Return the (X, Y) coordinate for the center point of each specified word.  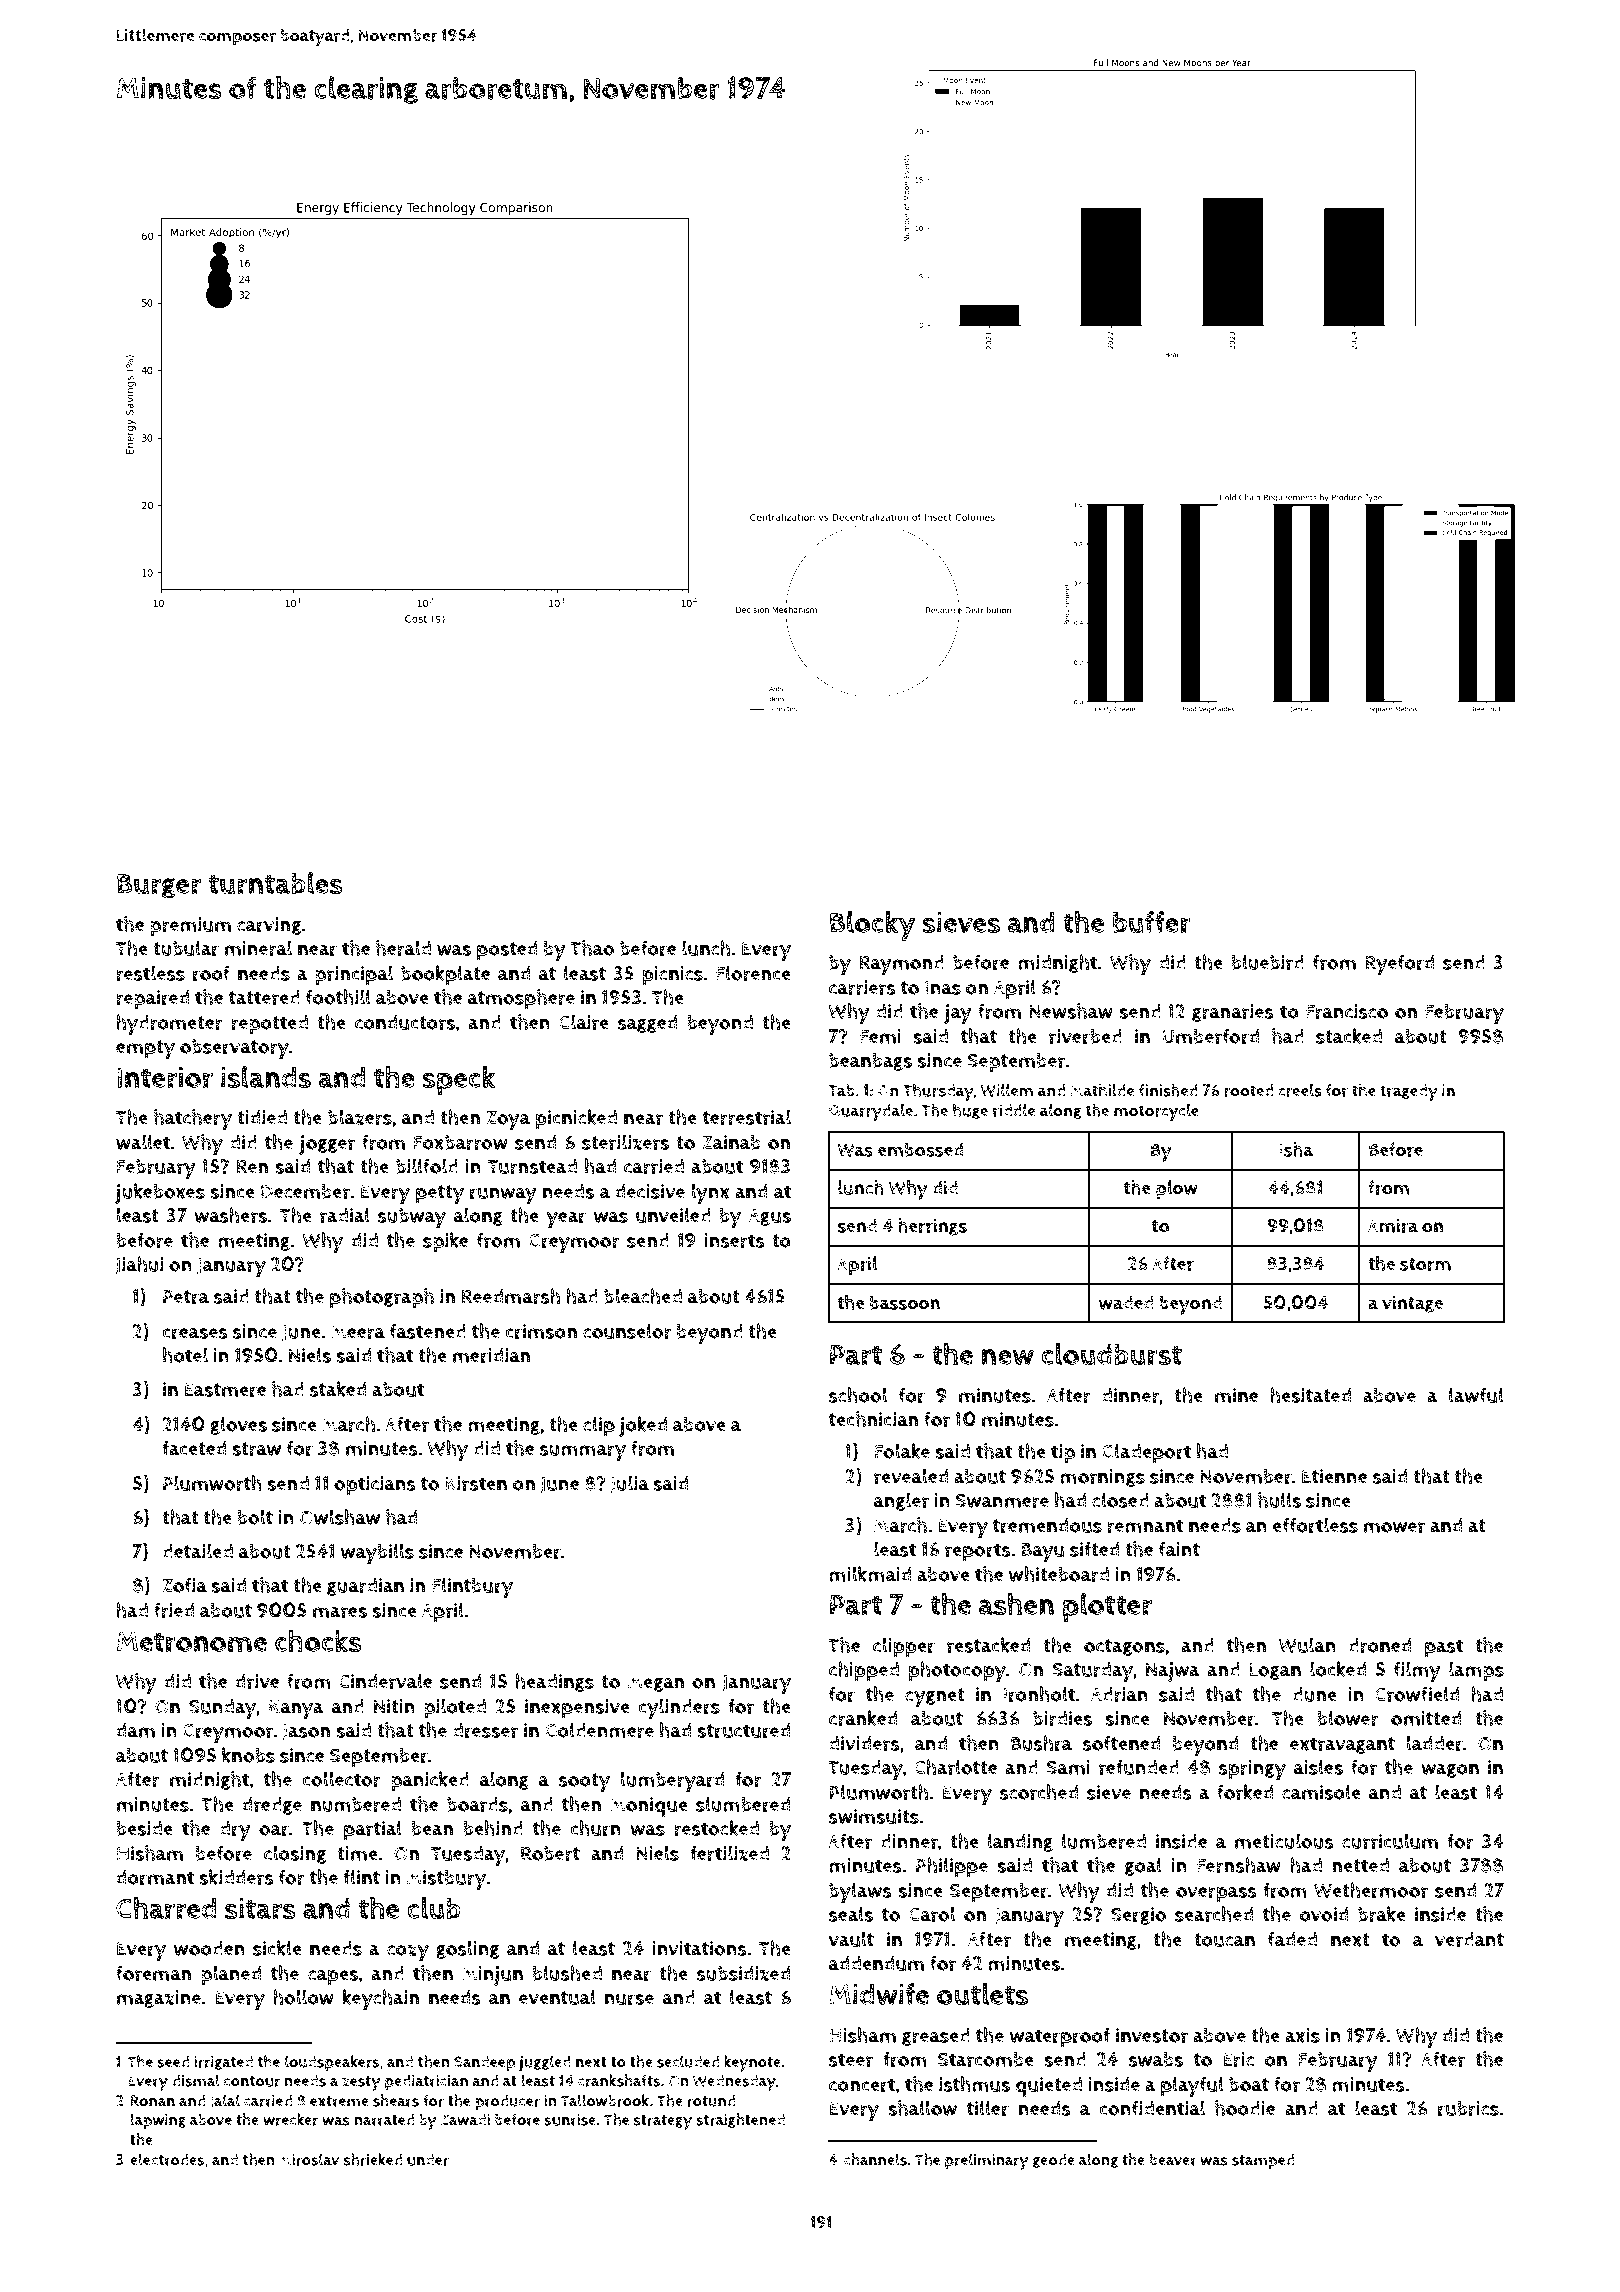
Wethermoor (1371, 1890)
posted (507, 951)
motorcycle (1156, 1112)
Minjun (492, 1976)
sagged (647, 1024)
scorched (1039, 1792)
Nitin (394, 1706)
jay (958, 1014)
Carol (932, 1914)
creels (1300, 1090)
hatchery (193, 1119)
